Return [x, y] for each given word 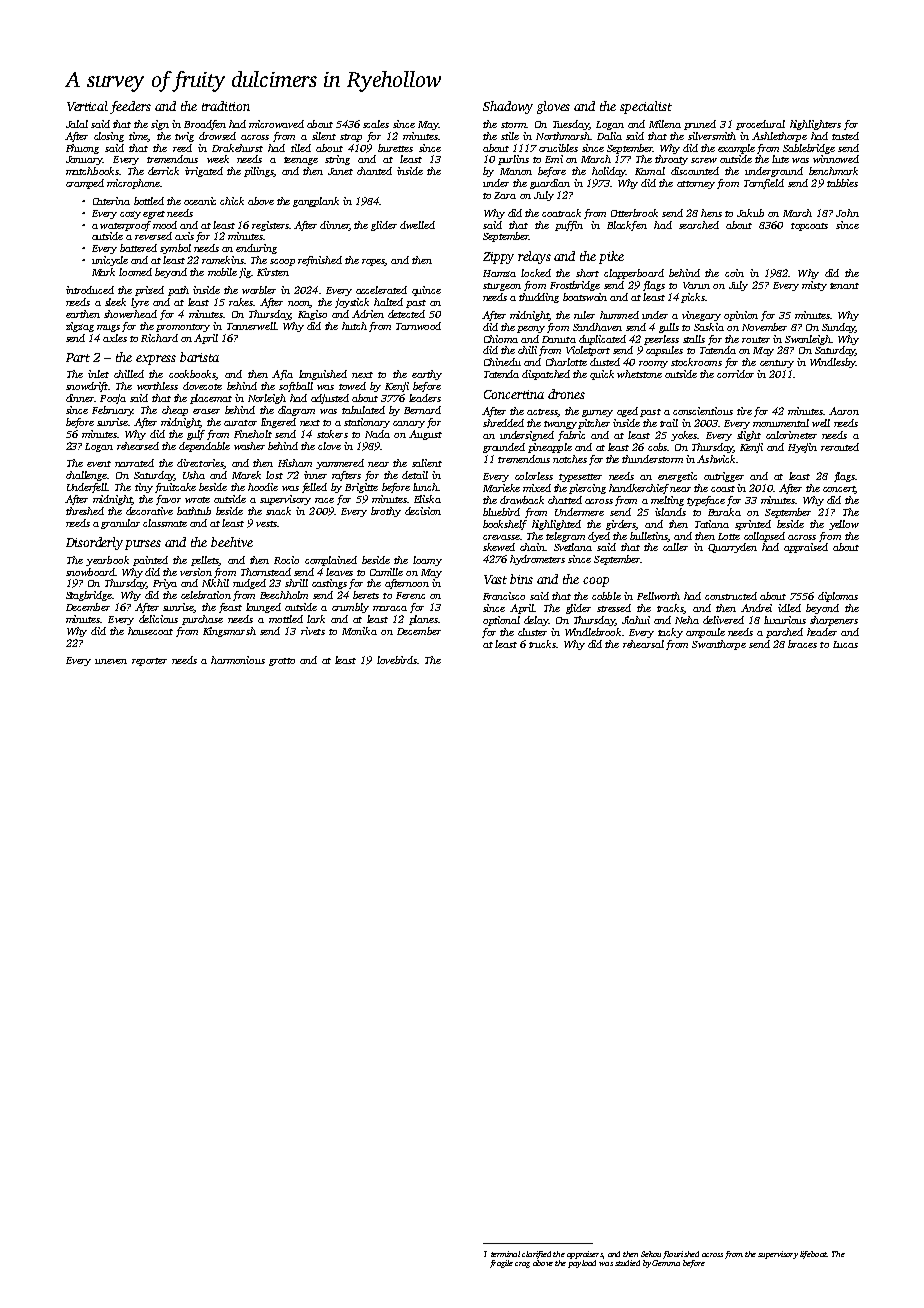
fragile [501, 1264]
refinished [320, 261]
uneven [111, 661]
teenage [301, 161]
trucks [542, 644]
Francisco [504, 596]
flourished [681, 1255]
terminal [505, 1254]
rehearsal [643, 644]
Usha [194, 475]
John [847, 213]
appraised [806, 548]
